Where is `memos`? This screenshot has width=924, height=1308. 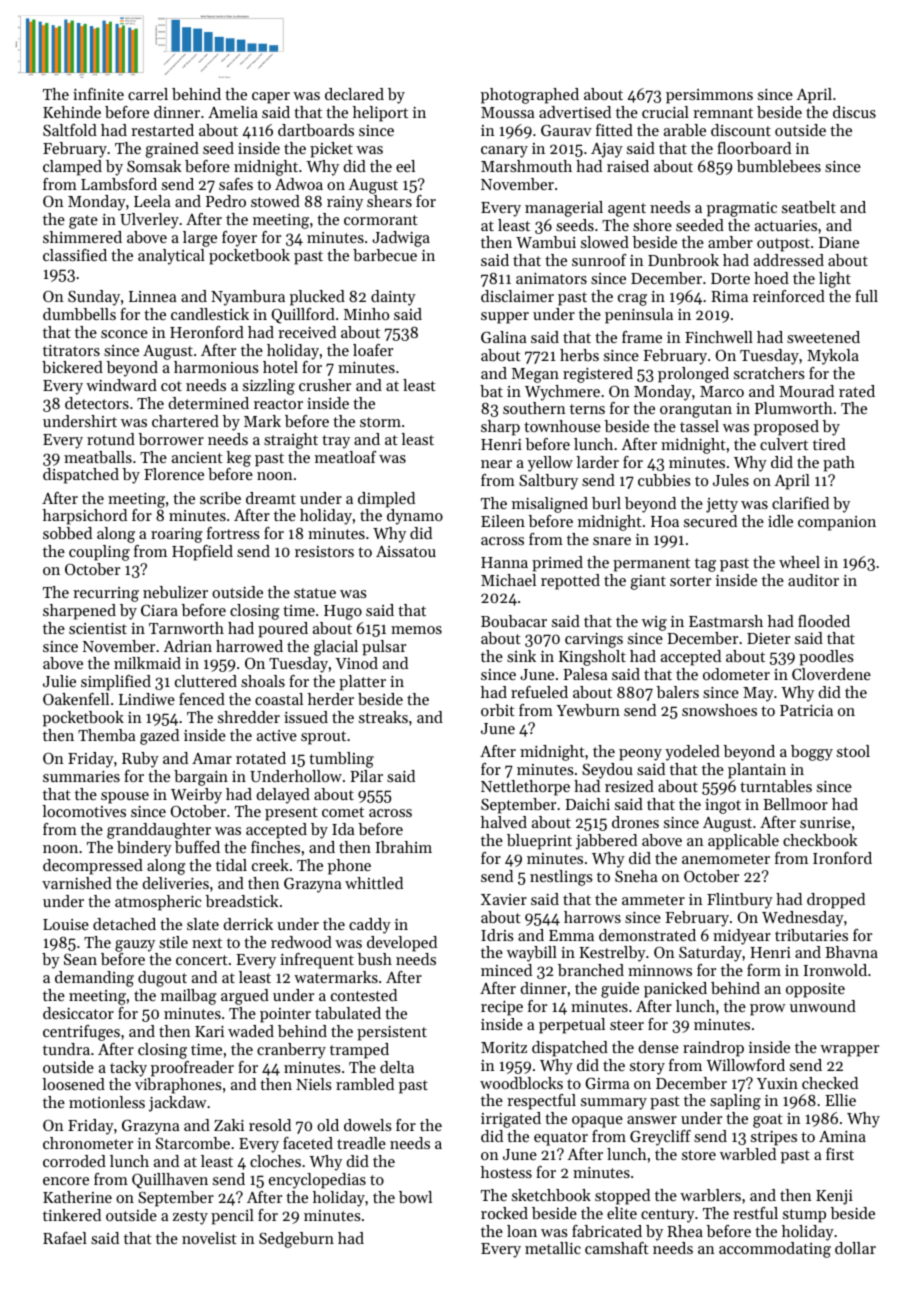
memos is located at coordinates (416, 630).
